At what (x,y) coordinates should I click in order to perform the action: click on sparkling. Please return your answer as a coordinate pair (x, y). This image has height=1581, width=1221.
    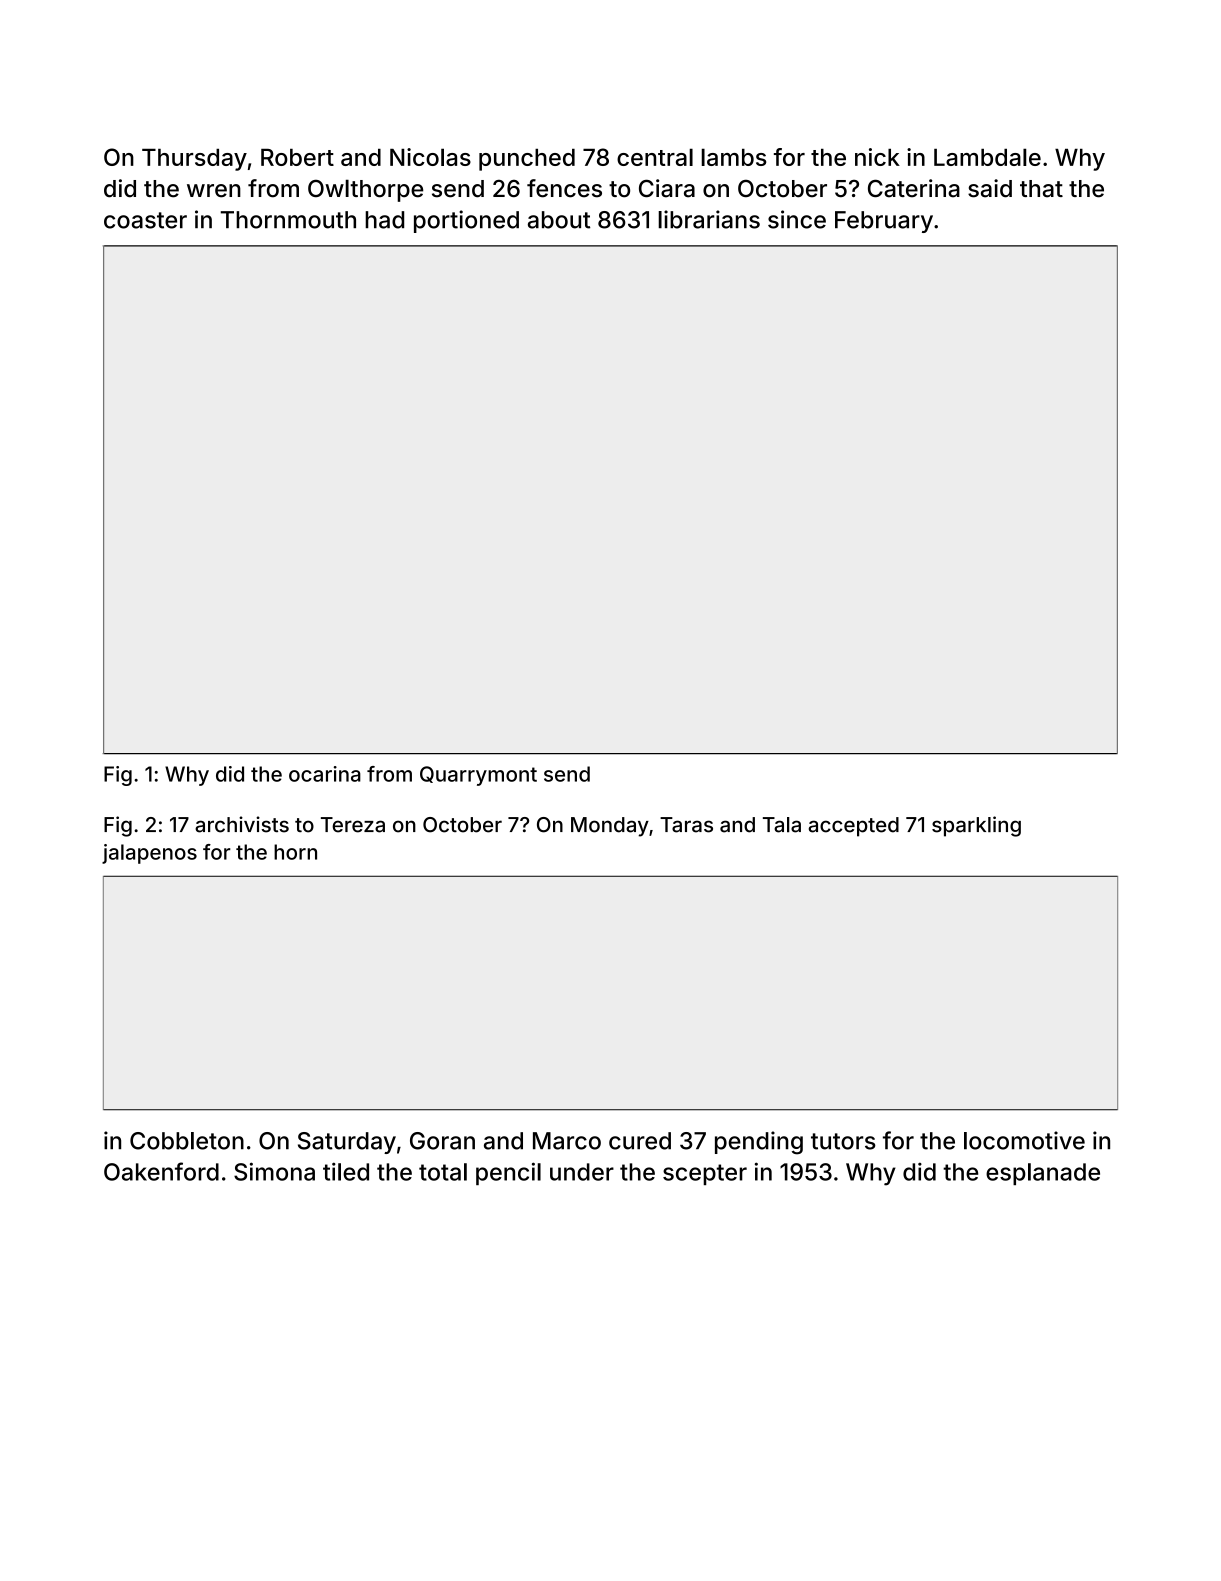
    Looking at the image, I should click on (976, 826).
